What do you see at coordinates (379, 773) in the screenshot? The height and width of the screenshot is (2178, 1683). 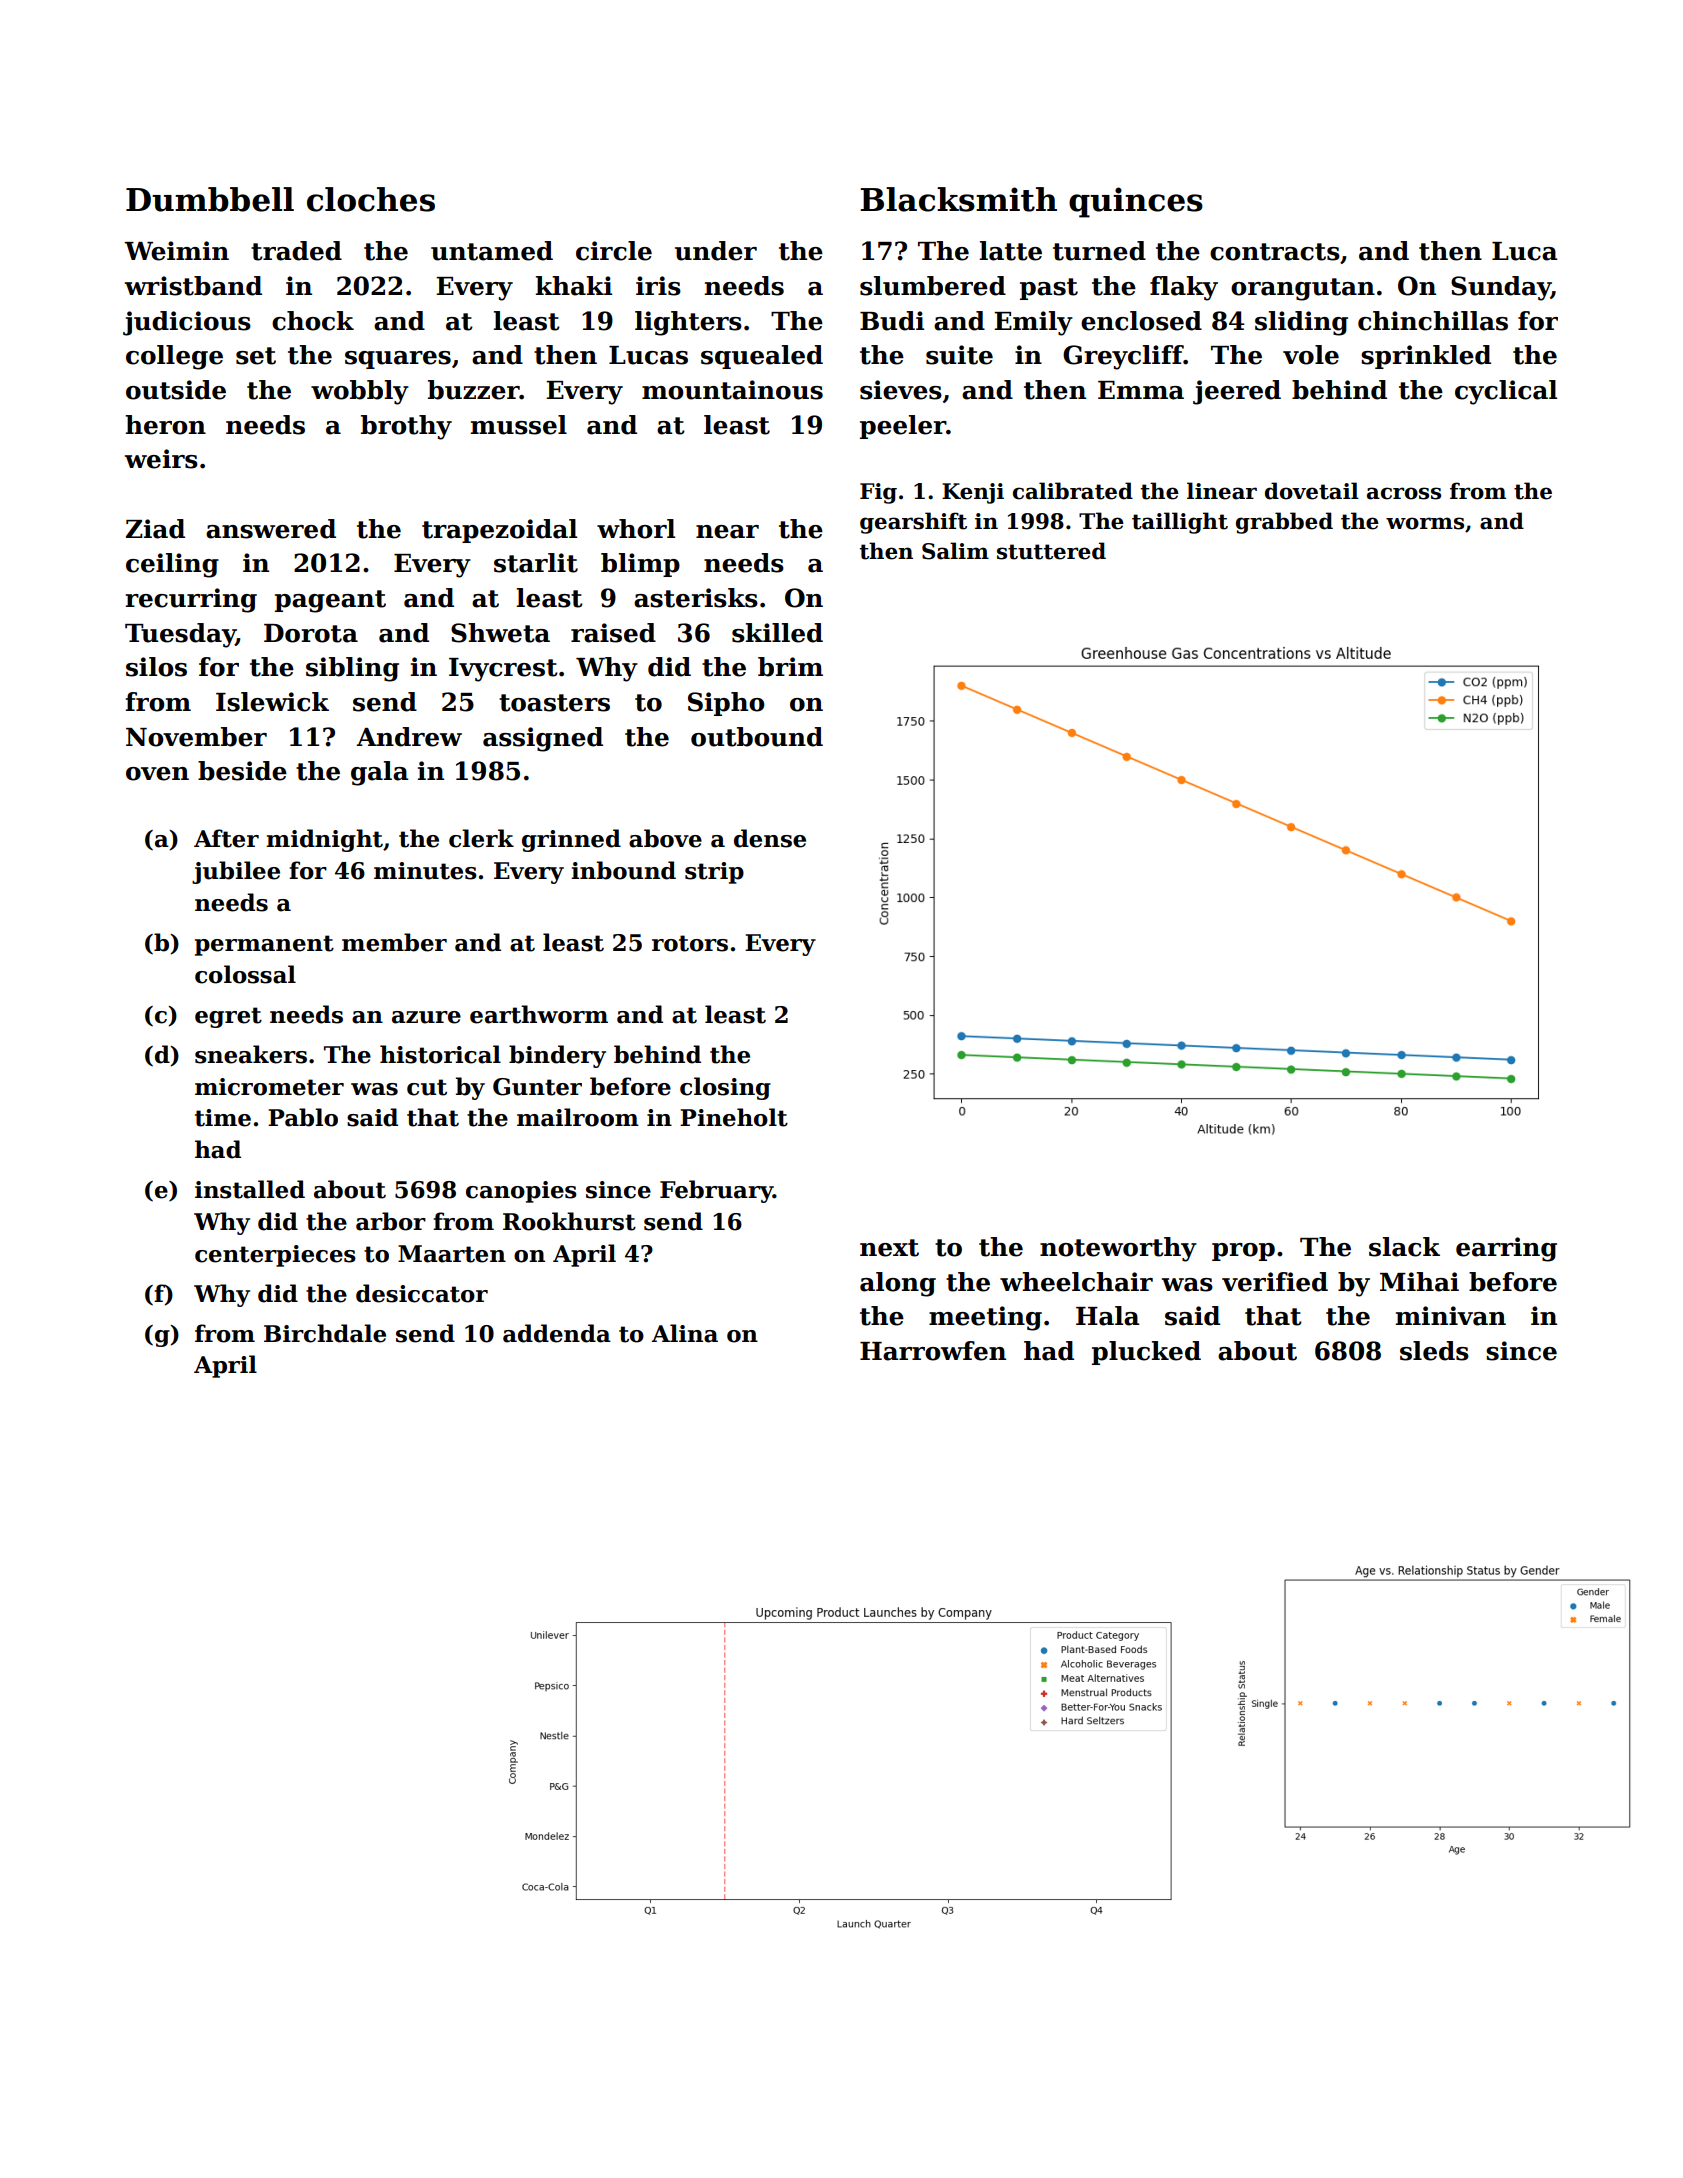 I see `gala` at bounding box center [379, 773].
